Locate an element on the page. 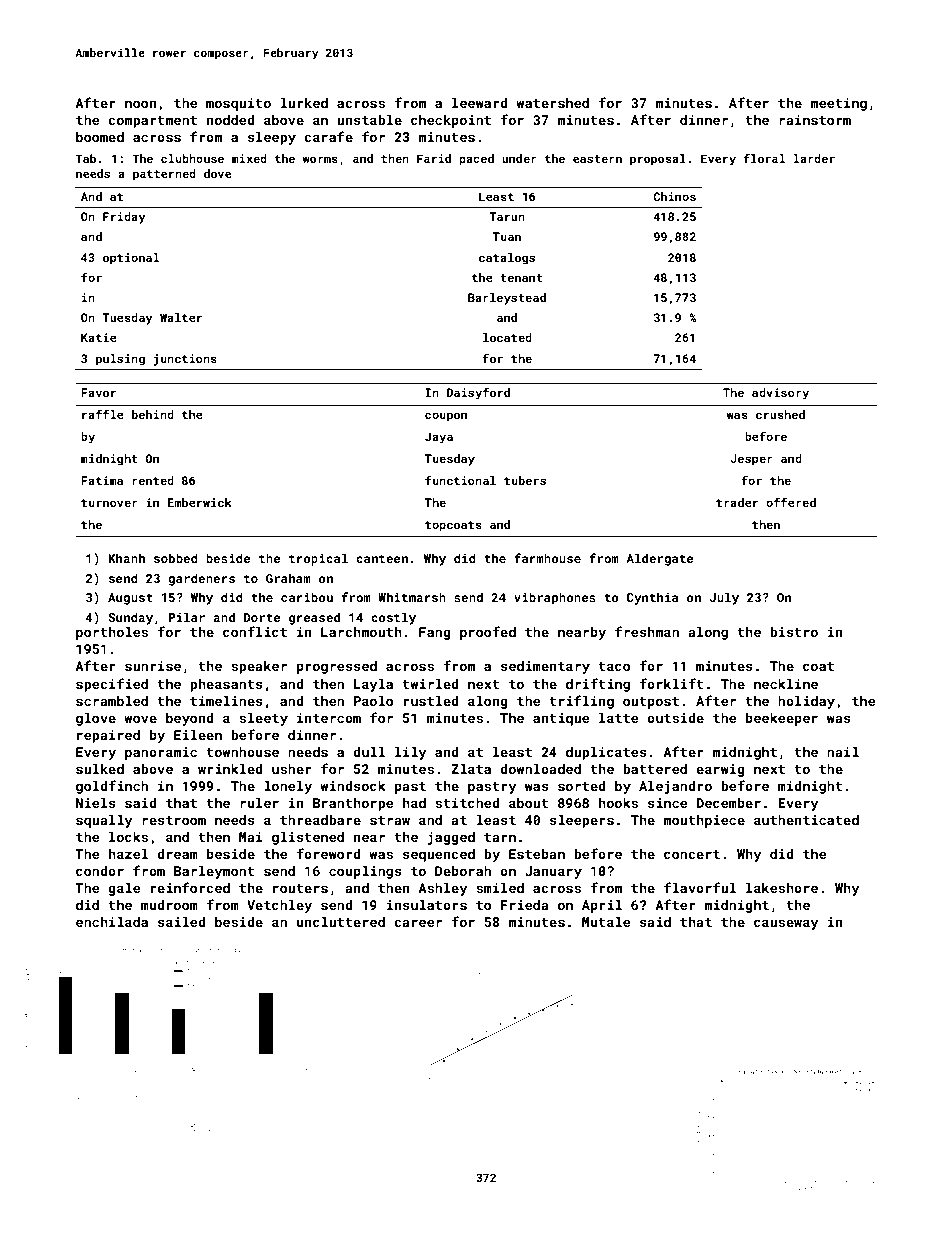  enchilada is located at coordinates (112, 922).
